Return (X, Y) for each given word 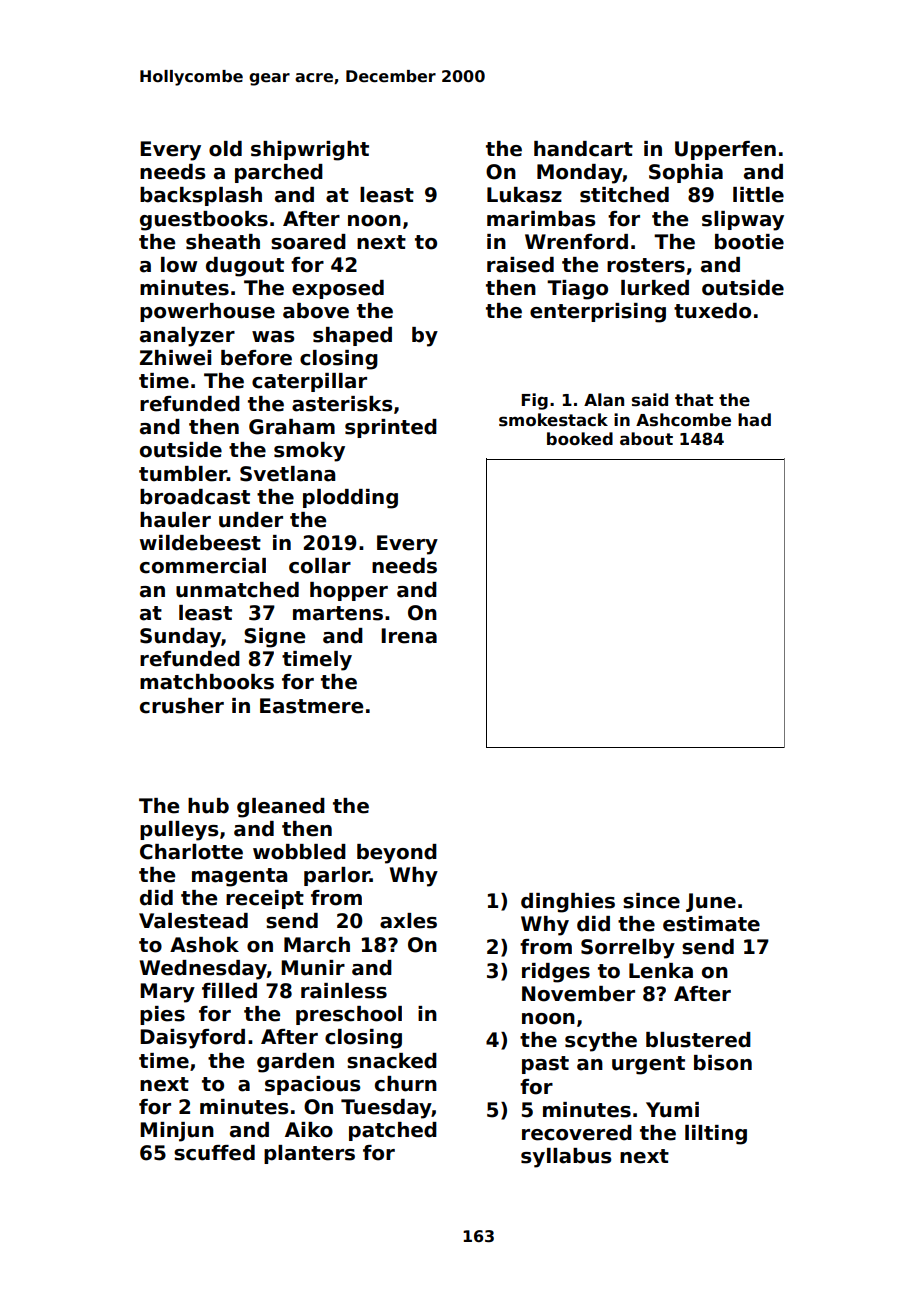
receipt (265, 899)
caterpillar (309, 382)
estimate (711, 924)
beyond (397, 854)
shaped (352, 336)
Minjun (177, 1132)
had (754, 419)
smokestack (553, 420)
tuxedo (712, 311)
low (179, 265)
